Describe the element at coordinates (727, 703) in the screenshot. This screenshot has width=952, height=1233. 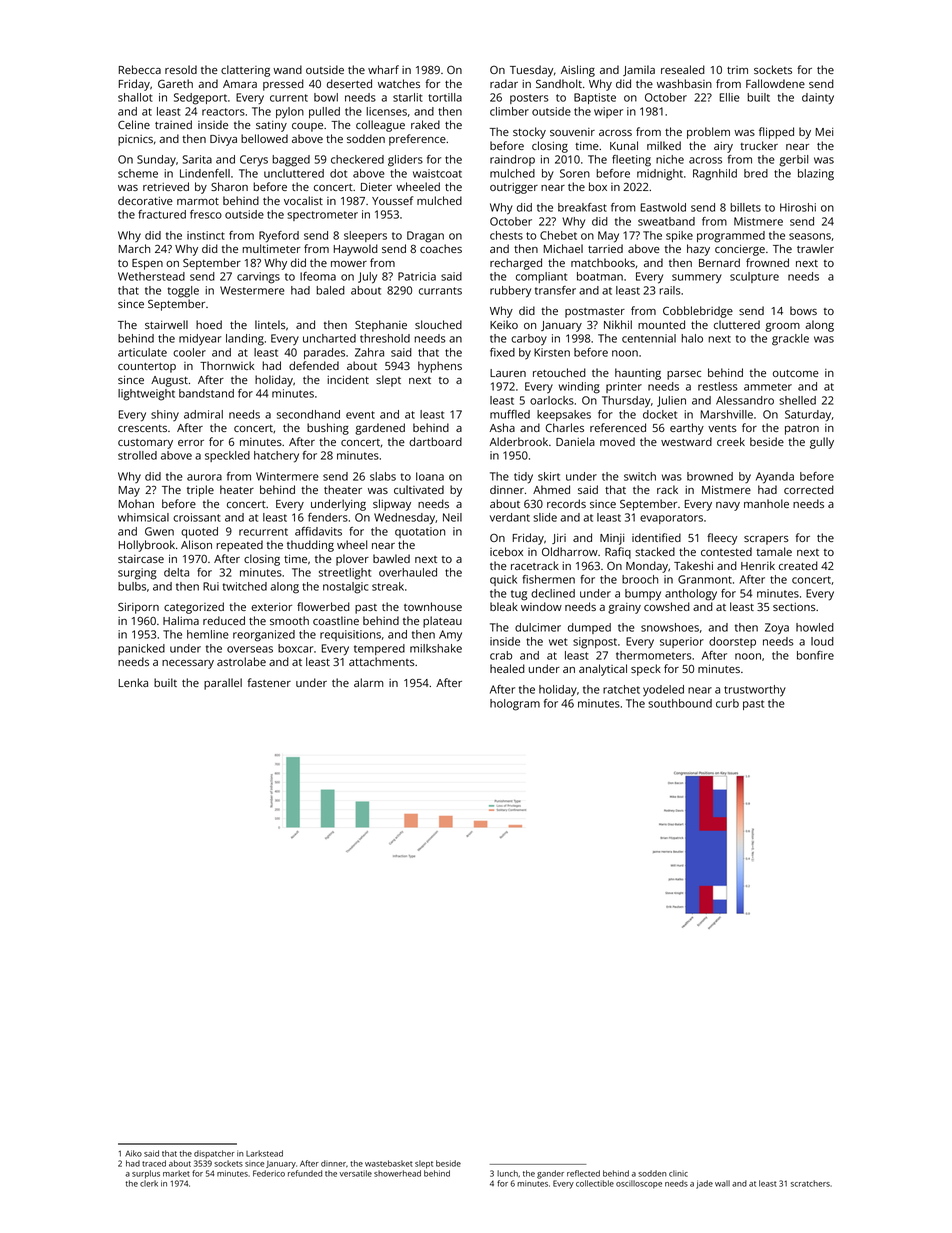
I see `curb` at that location.
